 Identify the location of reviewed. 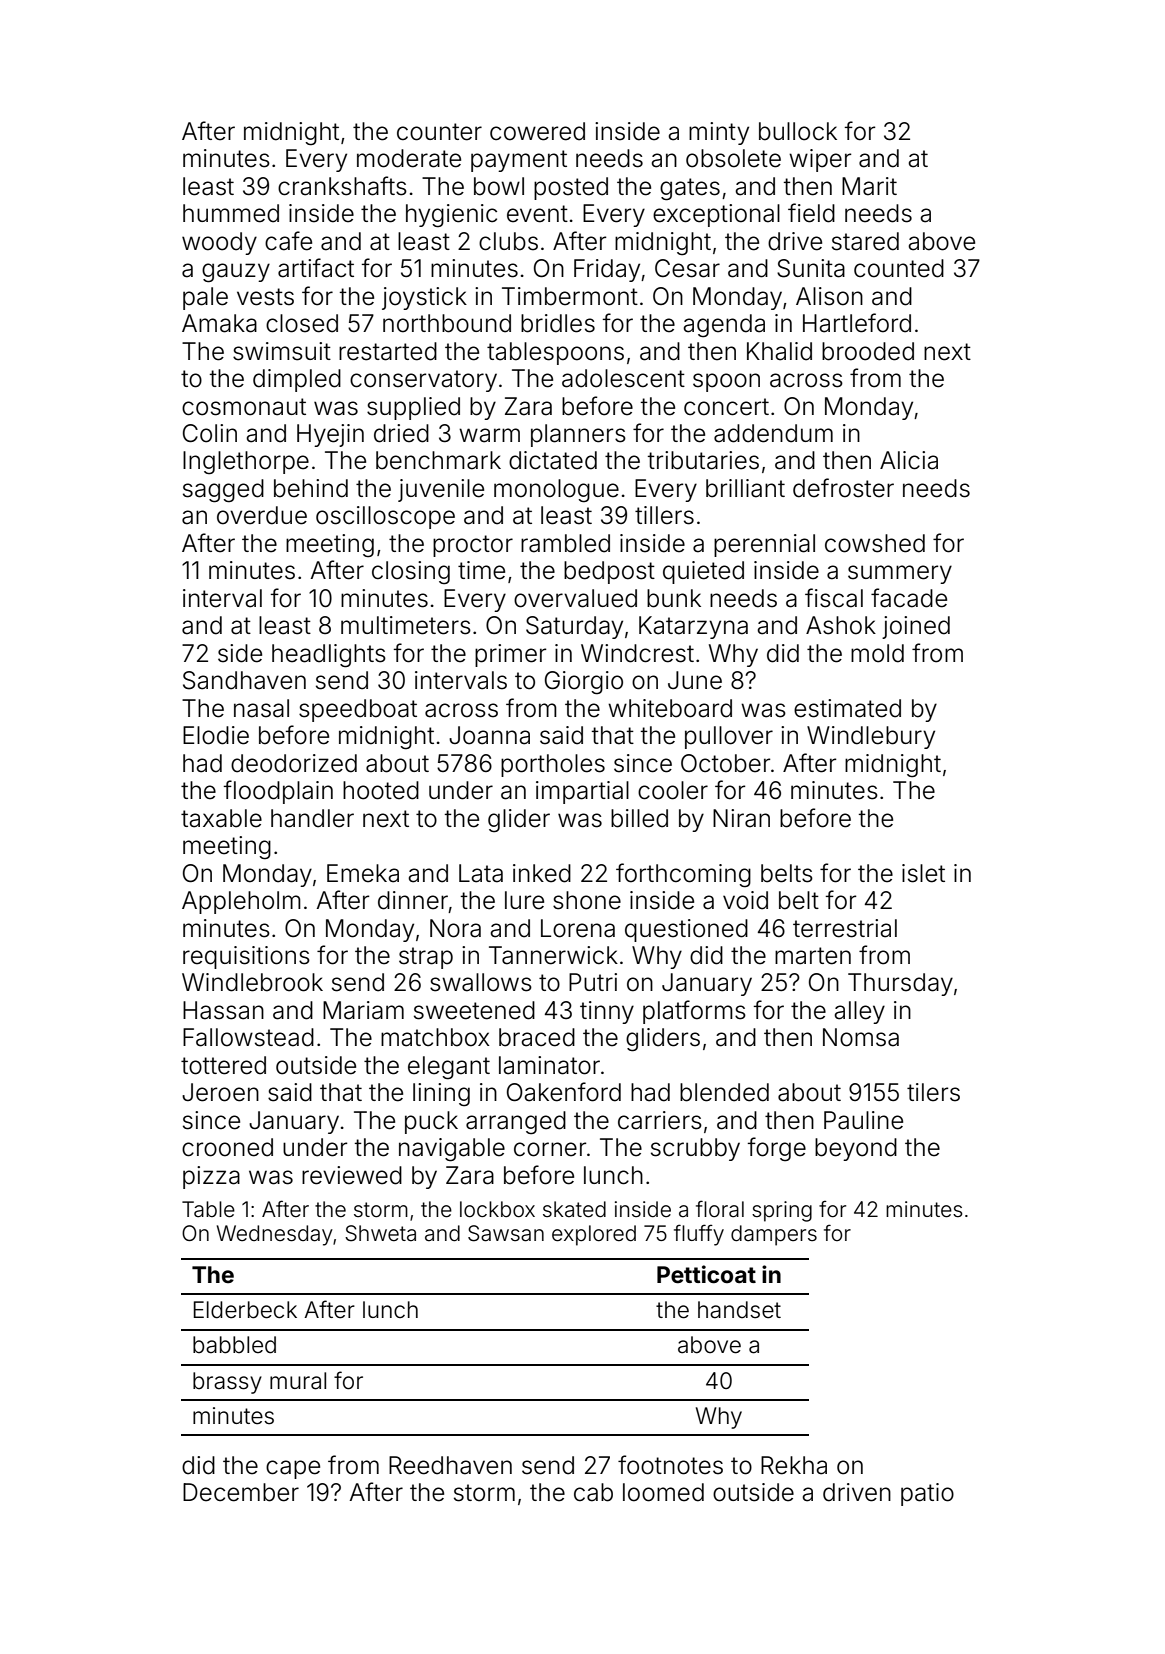
(352, 1175).
